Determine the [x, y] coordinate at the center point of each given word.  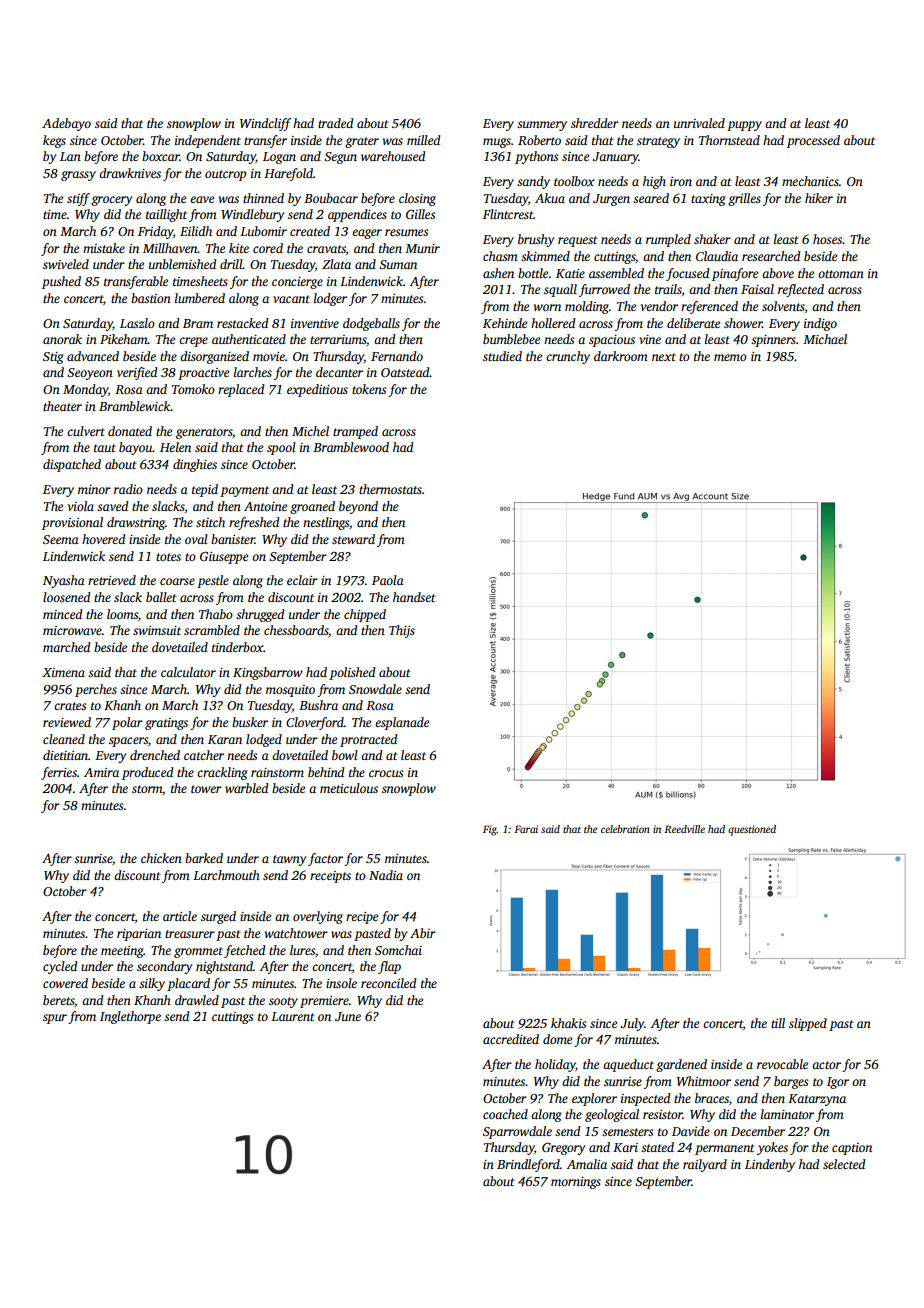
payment [244, 491]
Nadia [386, 875]
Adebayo [66, 124]
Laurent [293, 1016]
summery [542, 126]
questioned [752, 830]
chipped [365, 615]
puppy [744, 126]
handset [414, 597]
